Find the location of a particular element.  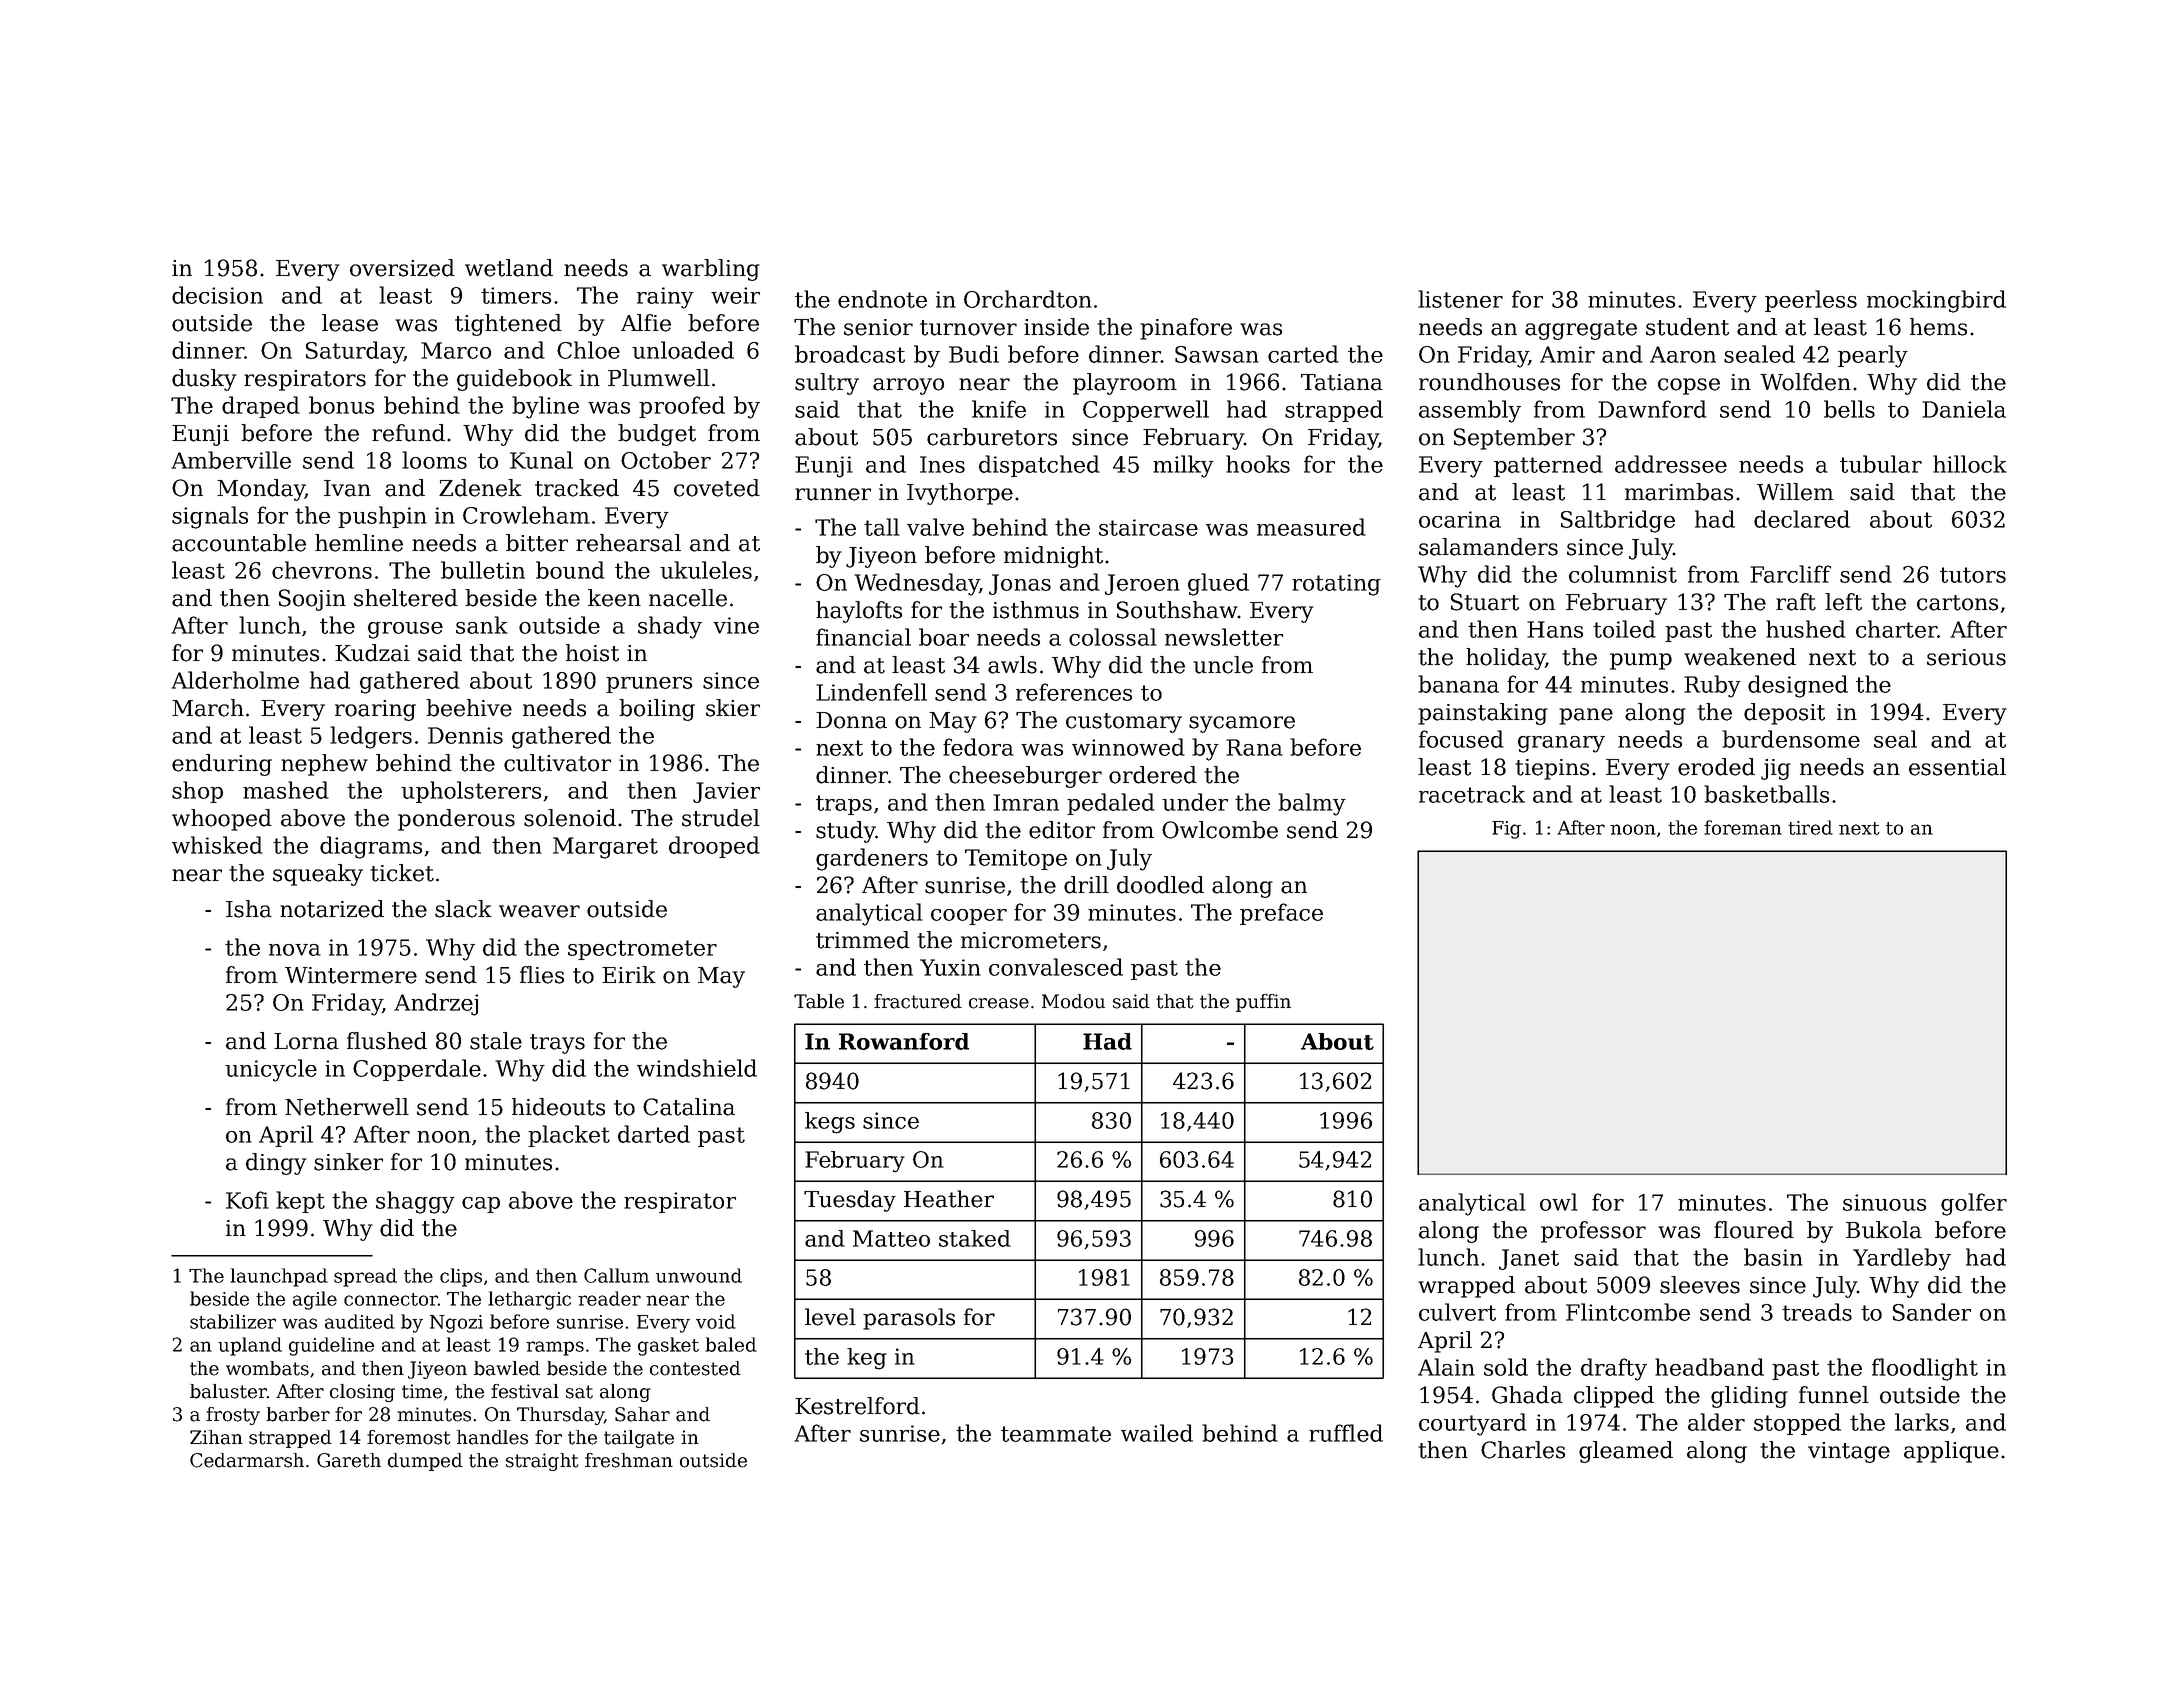

Ghada is located at coordinates (1527, 1395).
